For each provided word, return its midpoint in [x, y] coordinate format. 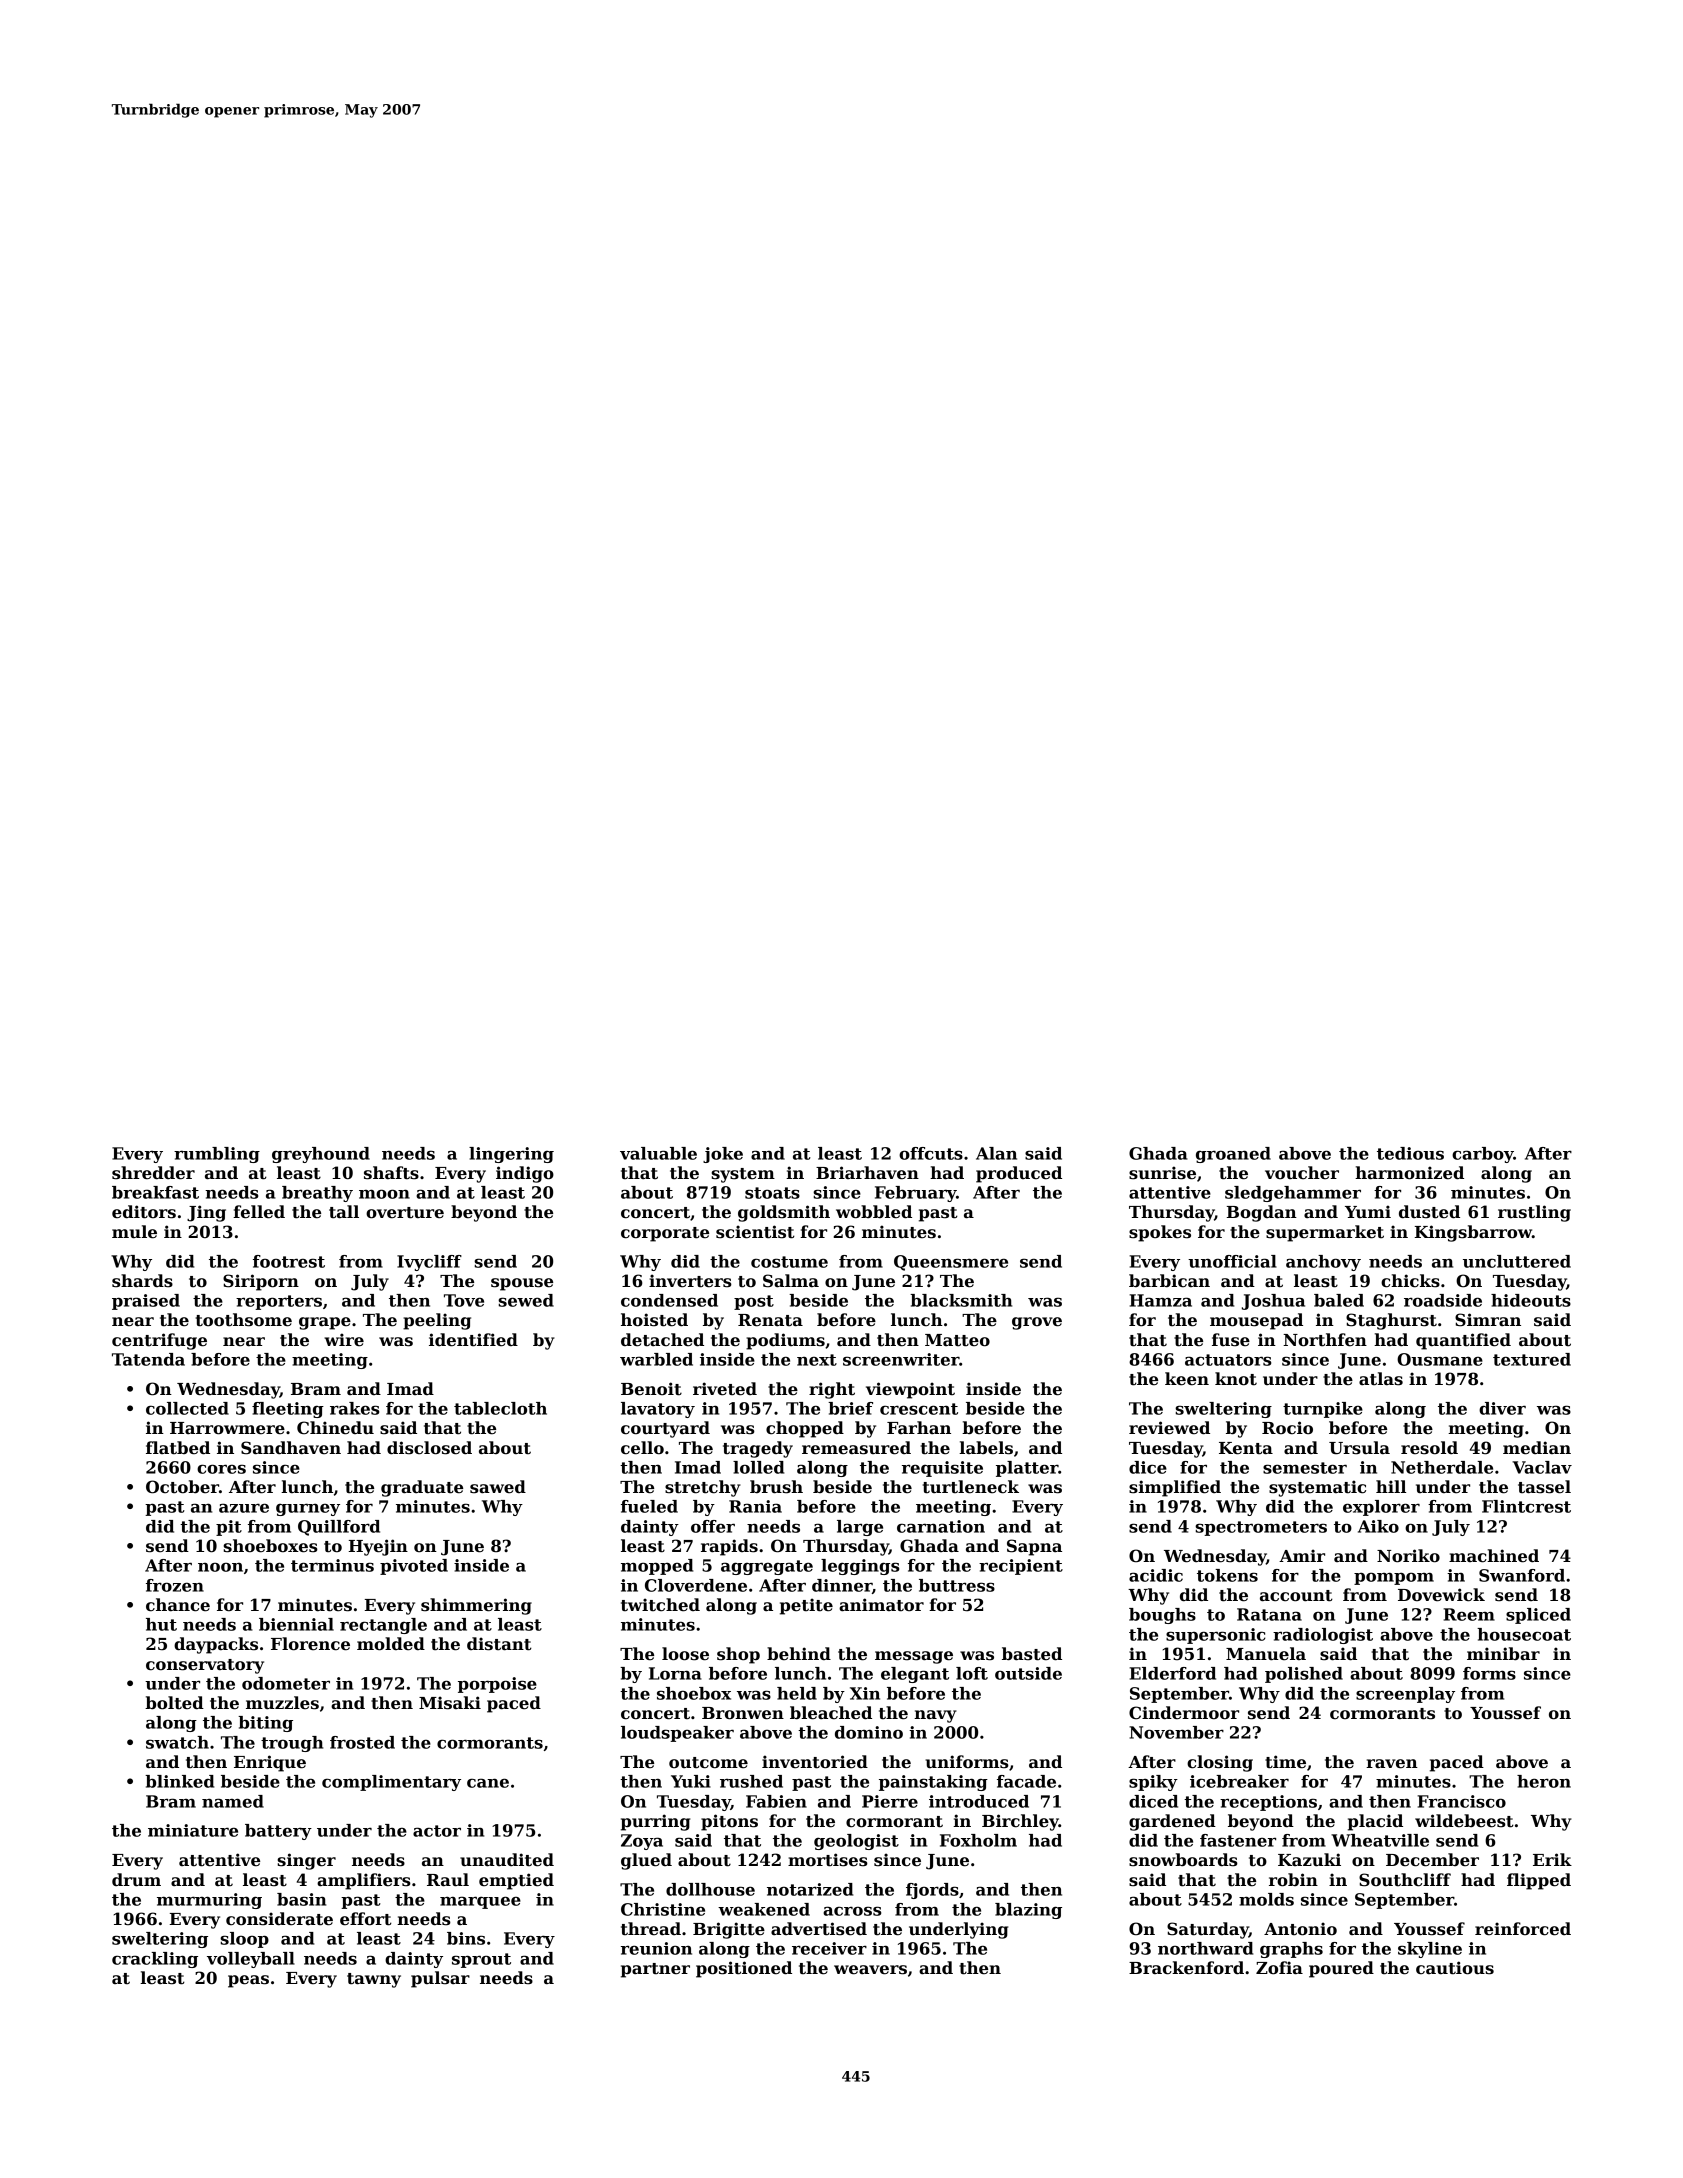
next [817, 1360]
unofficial [1232, 1261]
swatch [177, 1742]
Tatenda [148, 1359]
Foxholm [978, 1840]
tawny [374, 1980]
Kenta [1246, 1448]
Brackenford [1186, 1968]
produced [1019, 1174]
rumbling [217, 1155]
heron [1544, 1781]
